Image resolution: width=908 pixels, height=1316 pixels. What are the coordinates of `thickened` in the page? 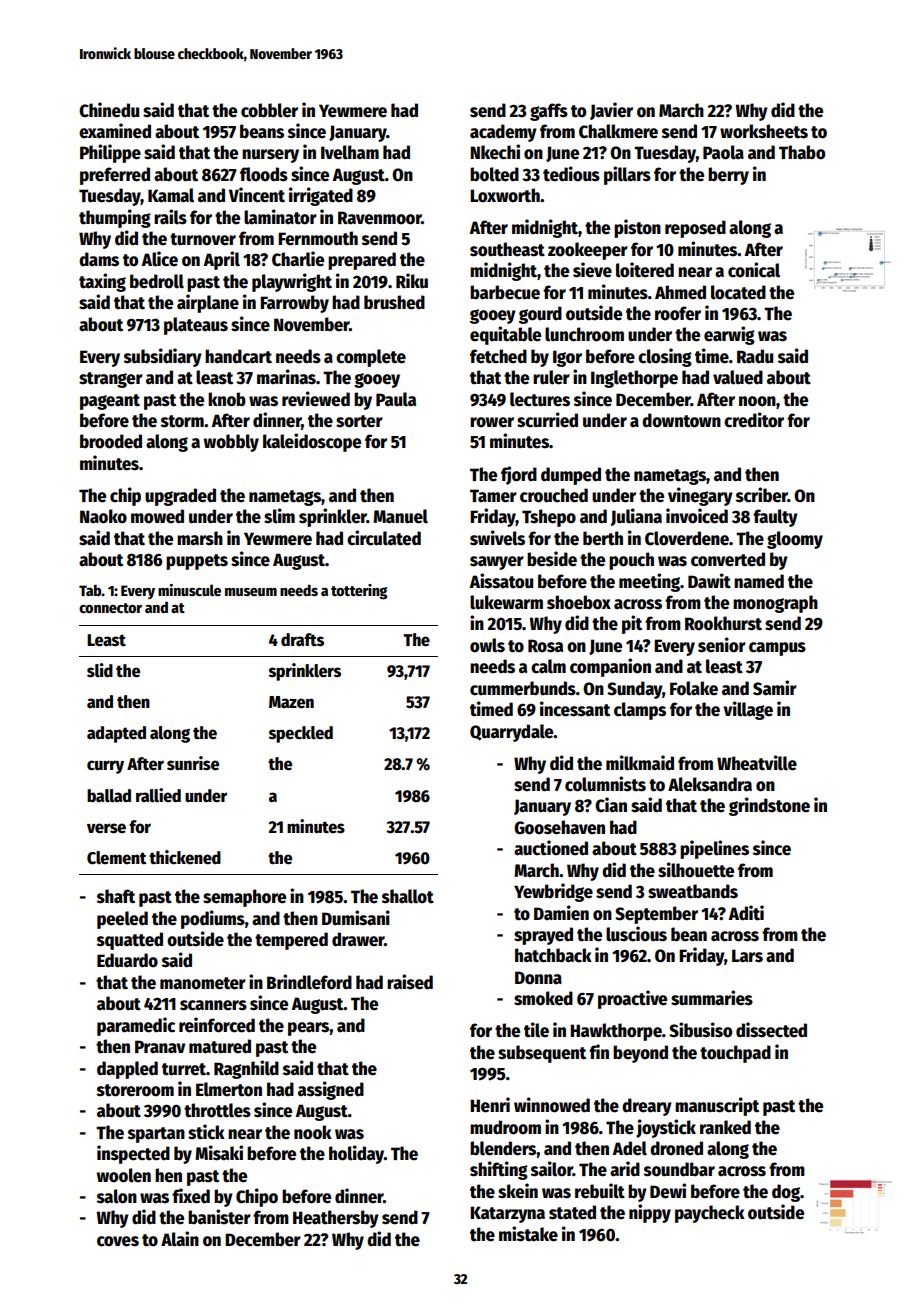 It's located at (185, 857).
